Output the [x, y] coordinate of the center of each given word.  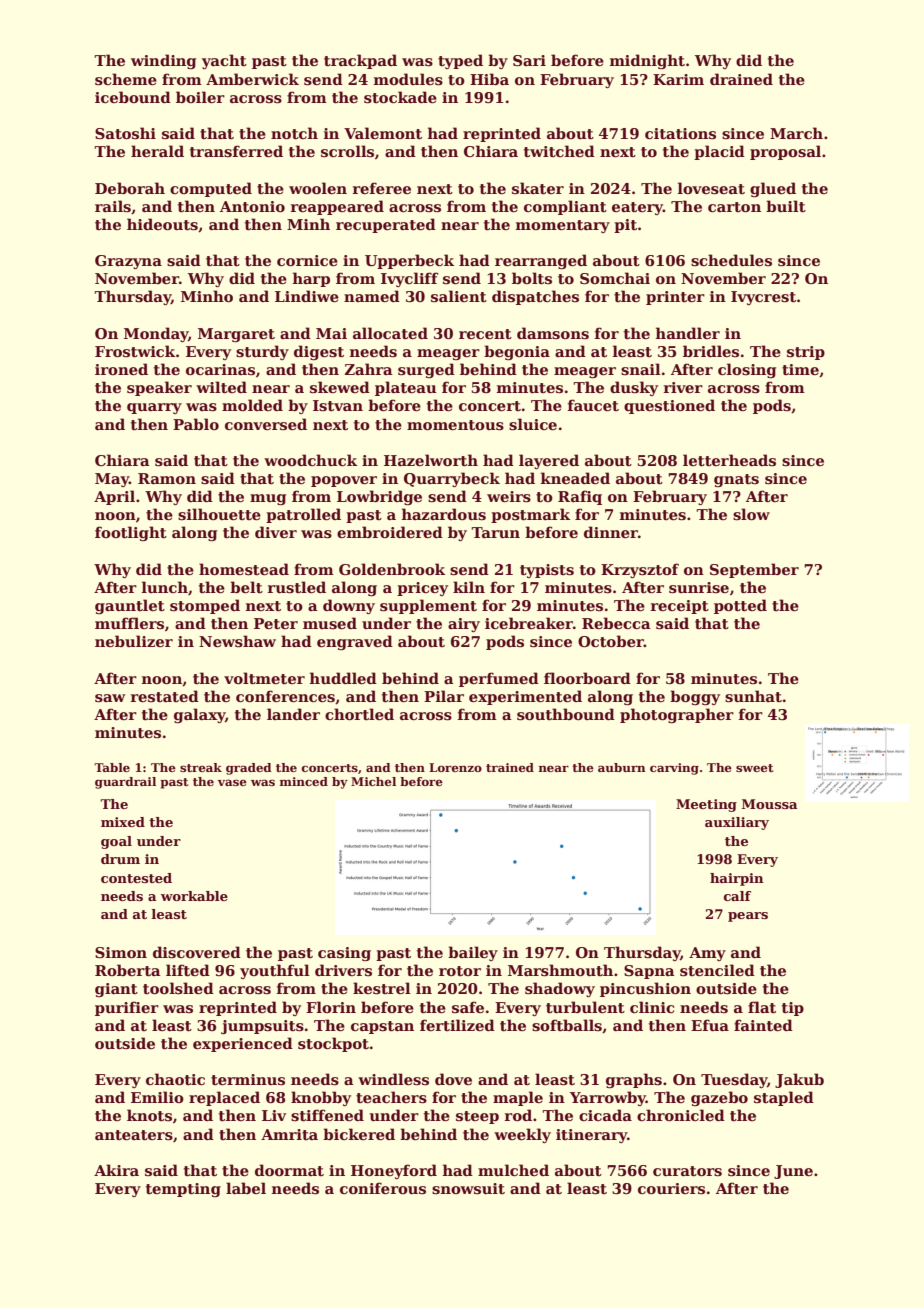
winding [163, 61]
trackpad [360, 61]
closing [747, 370]
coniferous [383, 1188]
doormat [289, 1170]
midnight [647, 61]
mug [268, 499]
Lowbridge [379, 497]
